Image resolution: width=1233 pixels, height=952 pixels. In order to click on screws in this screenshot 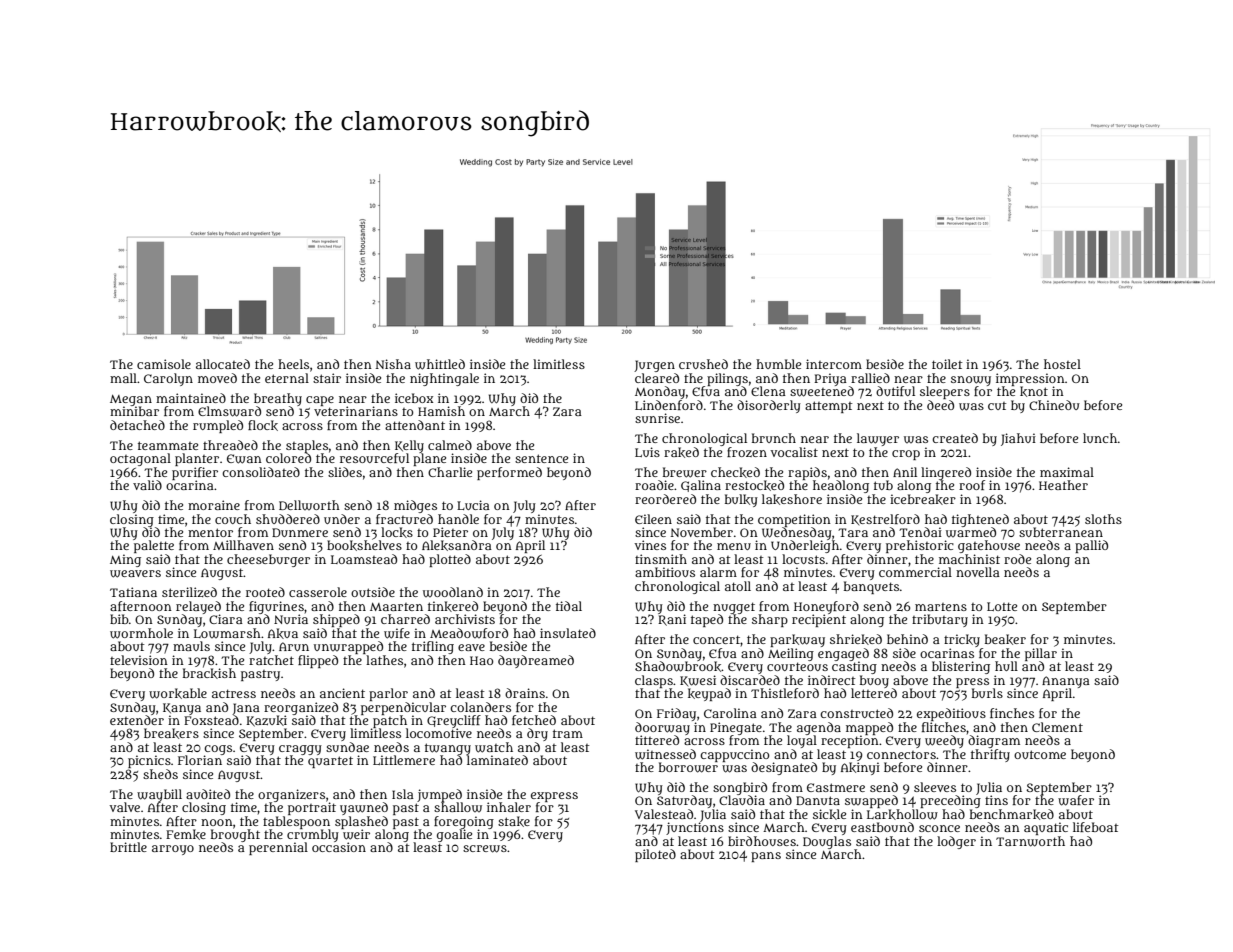, I will do `click(485, 849)`.
